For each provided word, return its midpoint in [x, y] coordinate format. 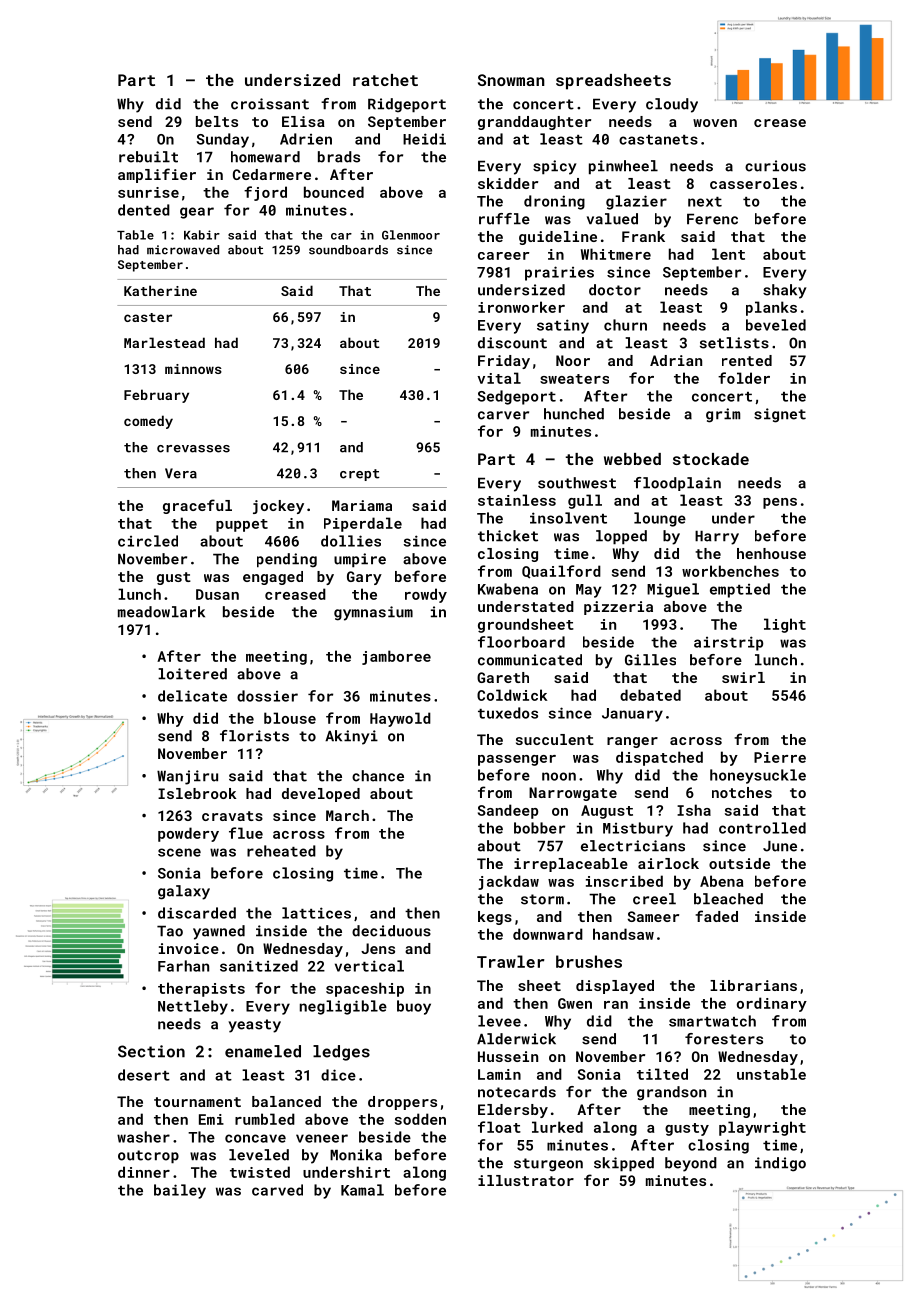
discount [512, 343]
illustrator [526, 1180]
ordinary [772, 1004]
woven [715, 123]
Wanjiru [187, 777]
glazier [636, 202]
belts [217, 121]
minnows [193, 369]
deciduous [391, 931]
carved [277, 1190]
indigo [780, 1164]
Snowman [511, 80]
